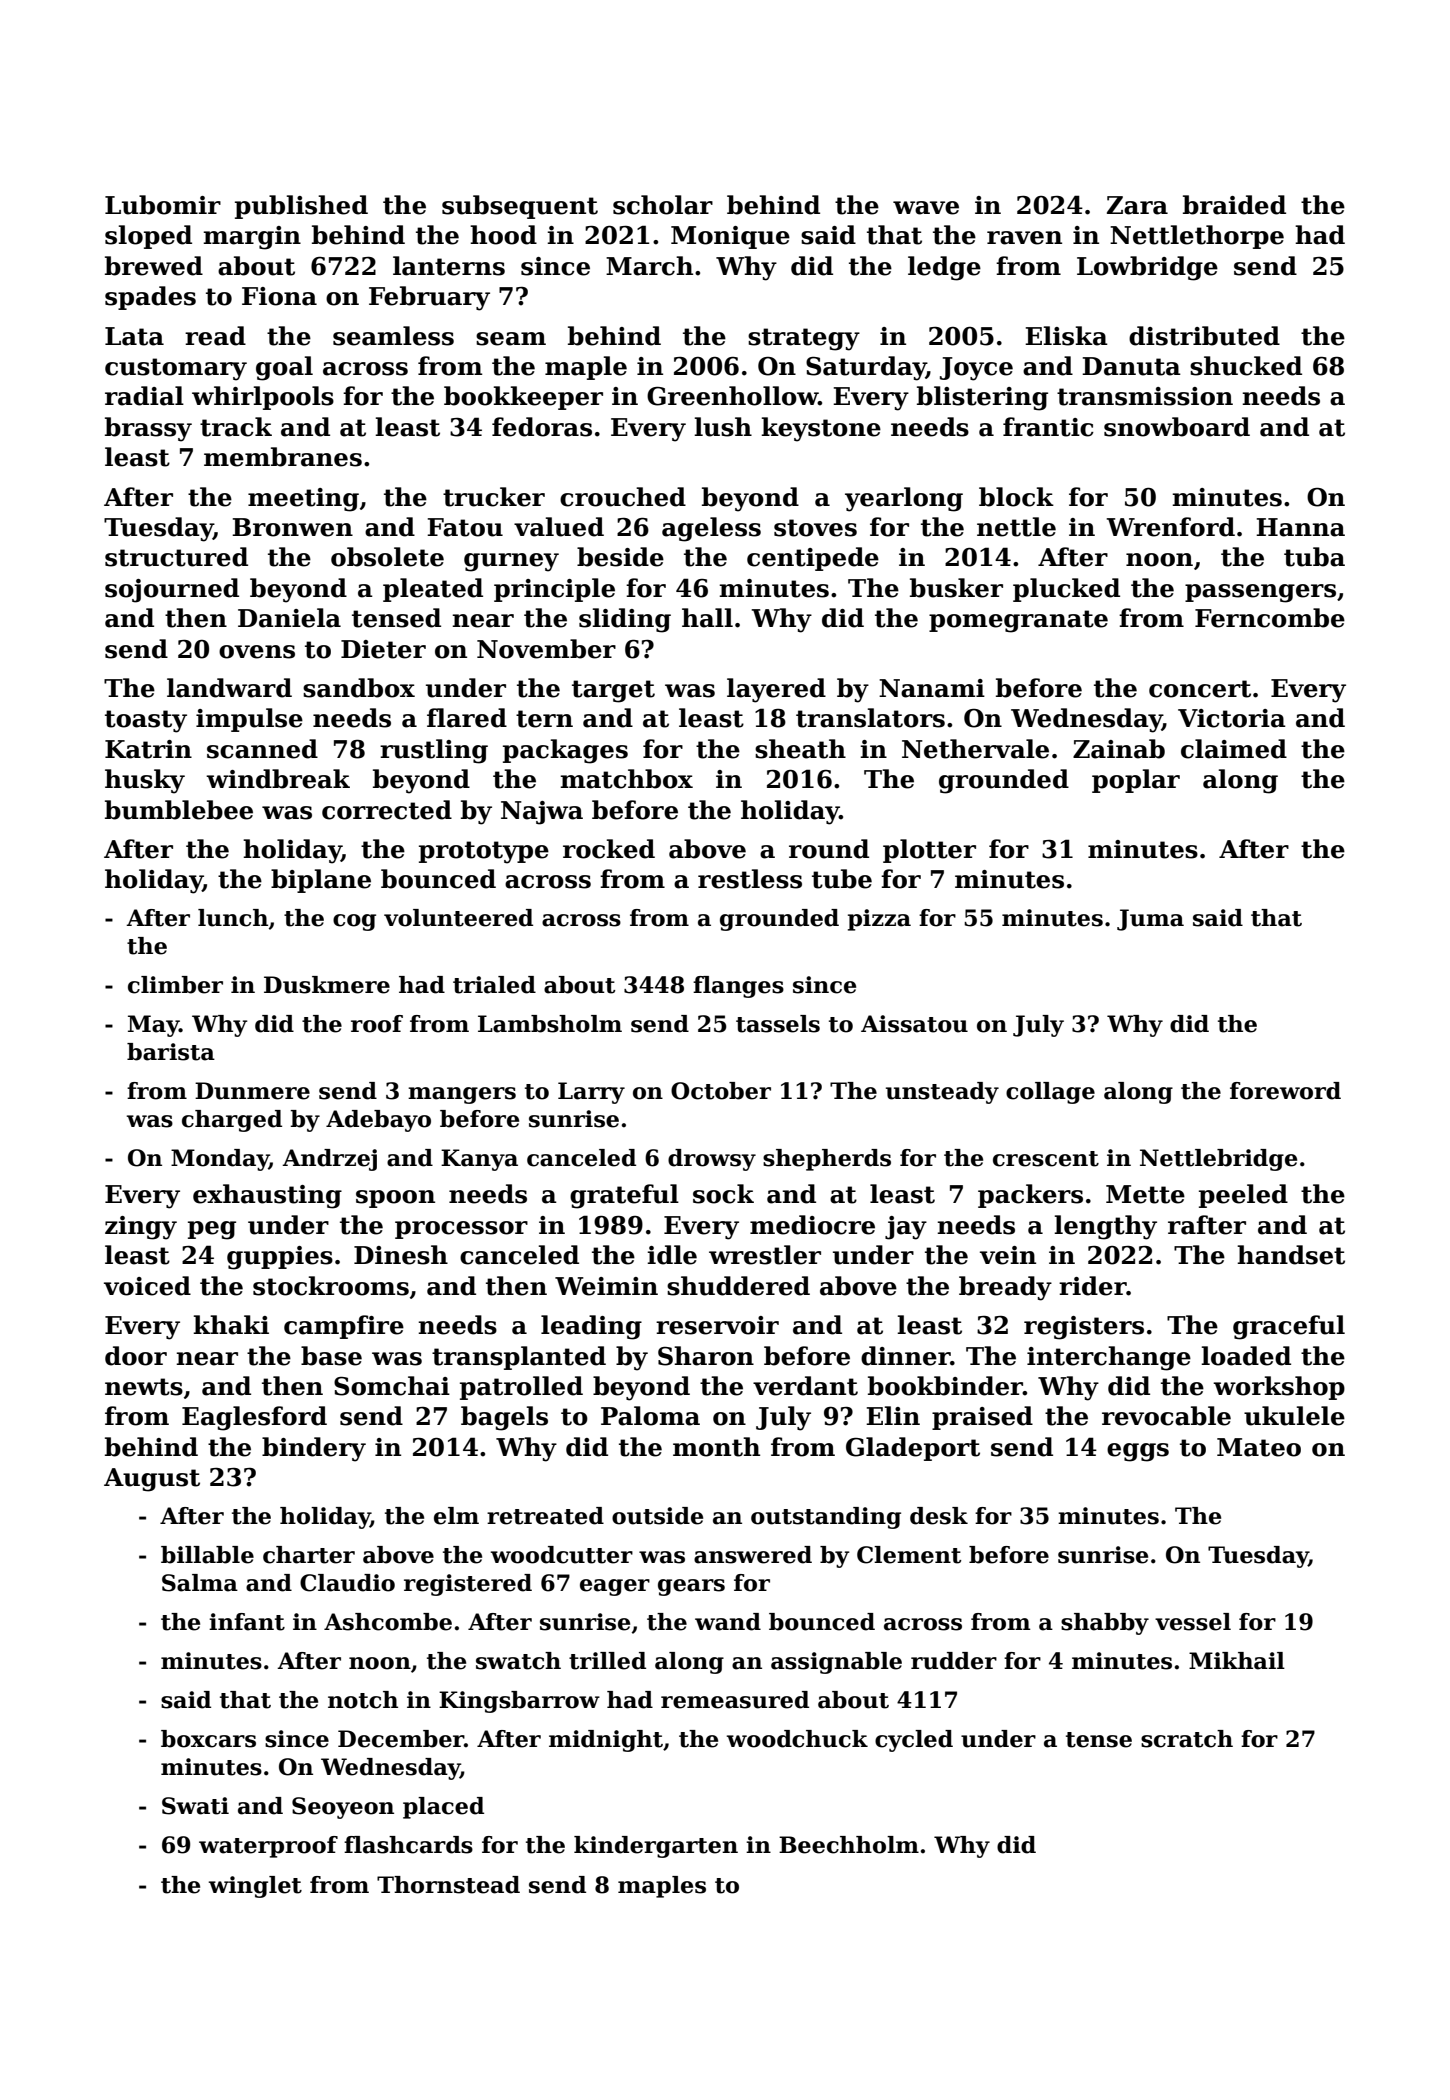  What do you see at coordinates (1234, 205) in the screenshot?
I see `braided` at bounding box center [1234, 205].
